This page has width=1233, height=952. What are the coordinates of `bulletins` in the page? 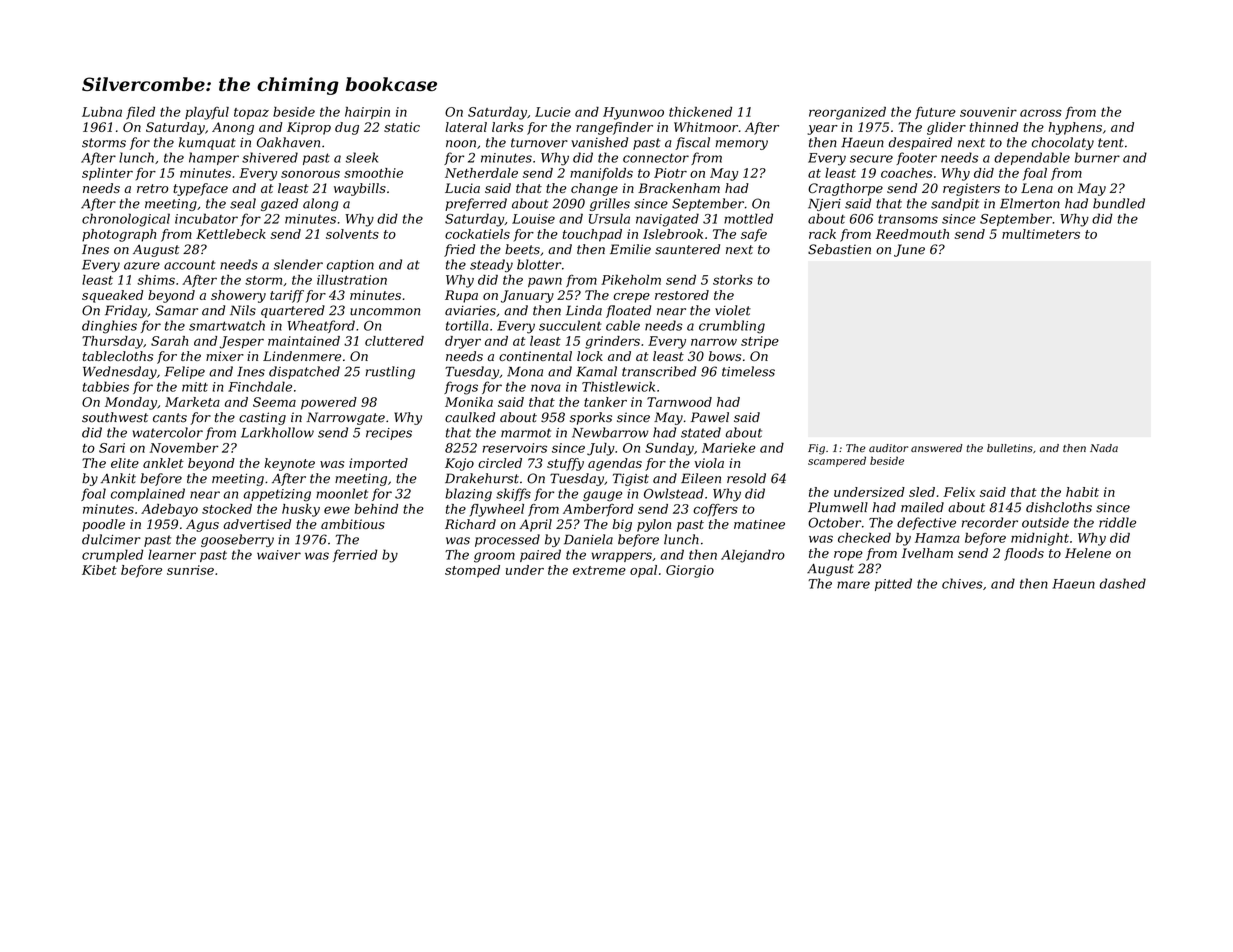 It's located at (1010, 448).
